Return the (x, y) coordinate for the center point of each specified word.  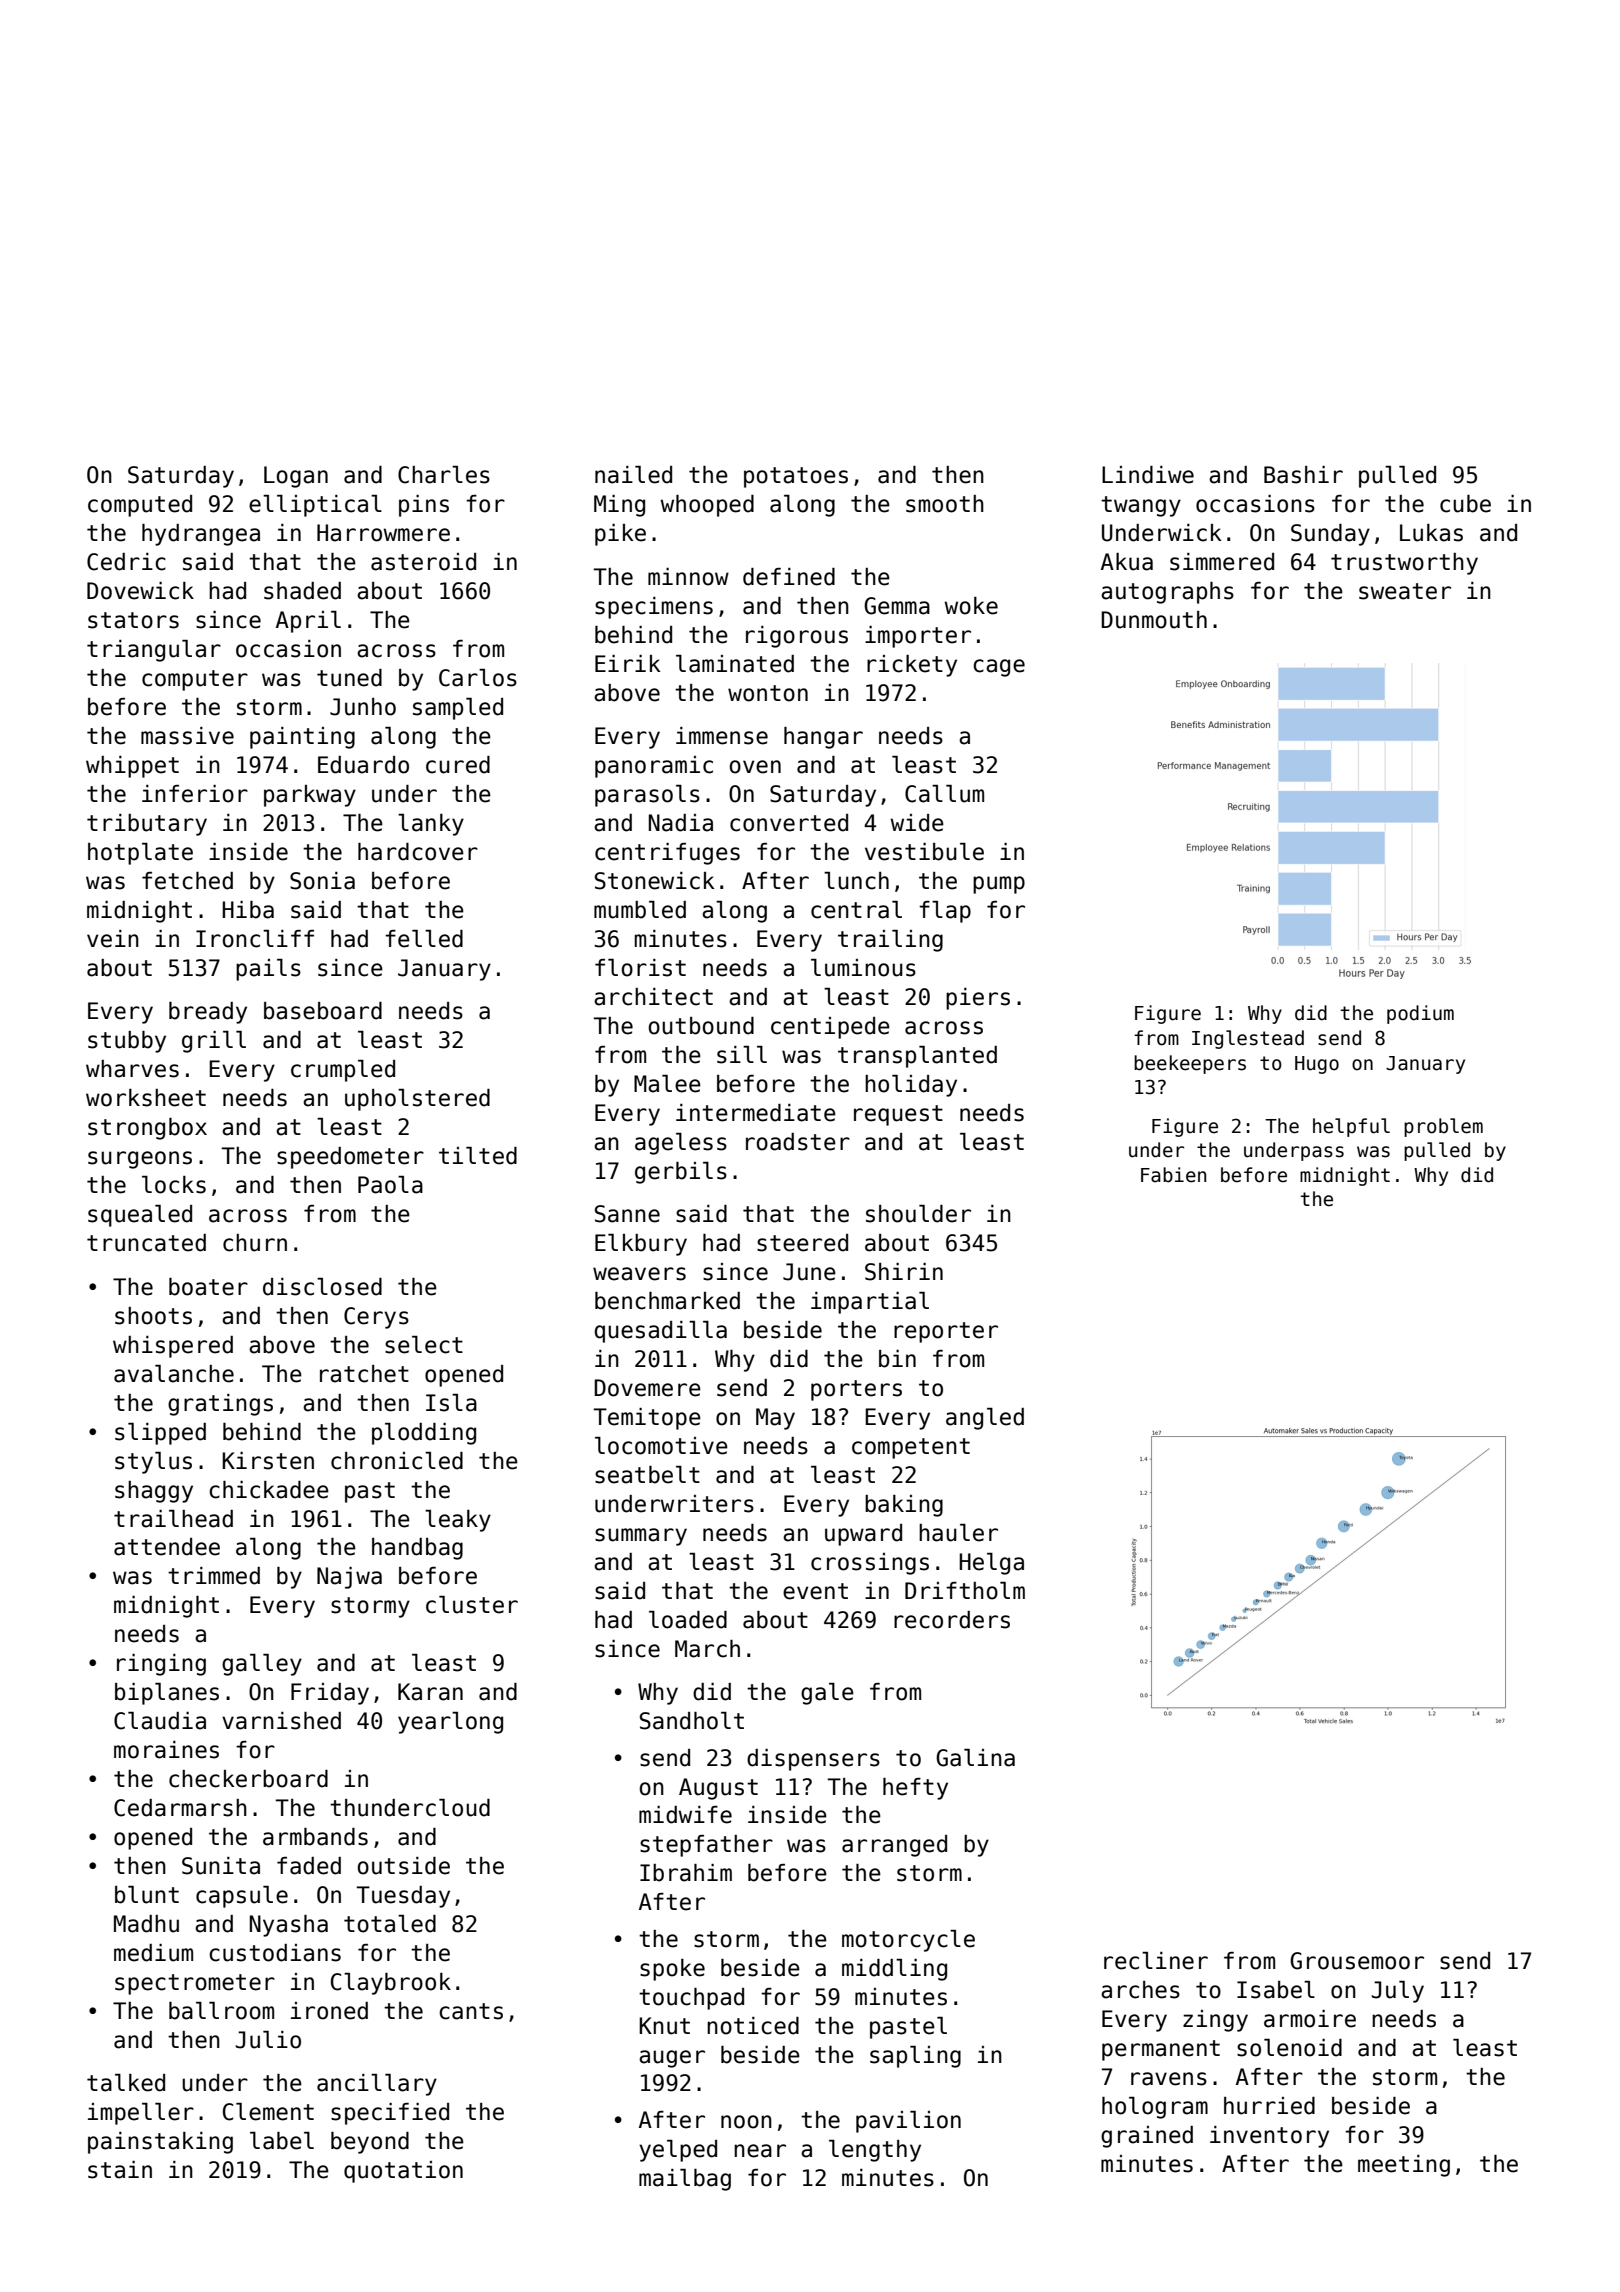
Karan (430, 1692)
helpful (1351, 1127)
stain (120, 2170)
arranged (894, 1846)
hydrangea (201, 535)
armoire (1310, 2019)
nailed (633, 475)
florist (640, 968)
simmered (1222, 562)
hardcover (418, 852)
